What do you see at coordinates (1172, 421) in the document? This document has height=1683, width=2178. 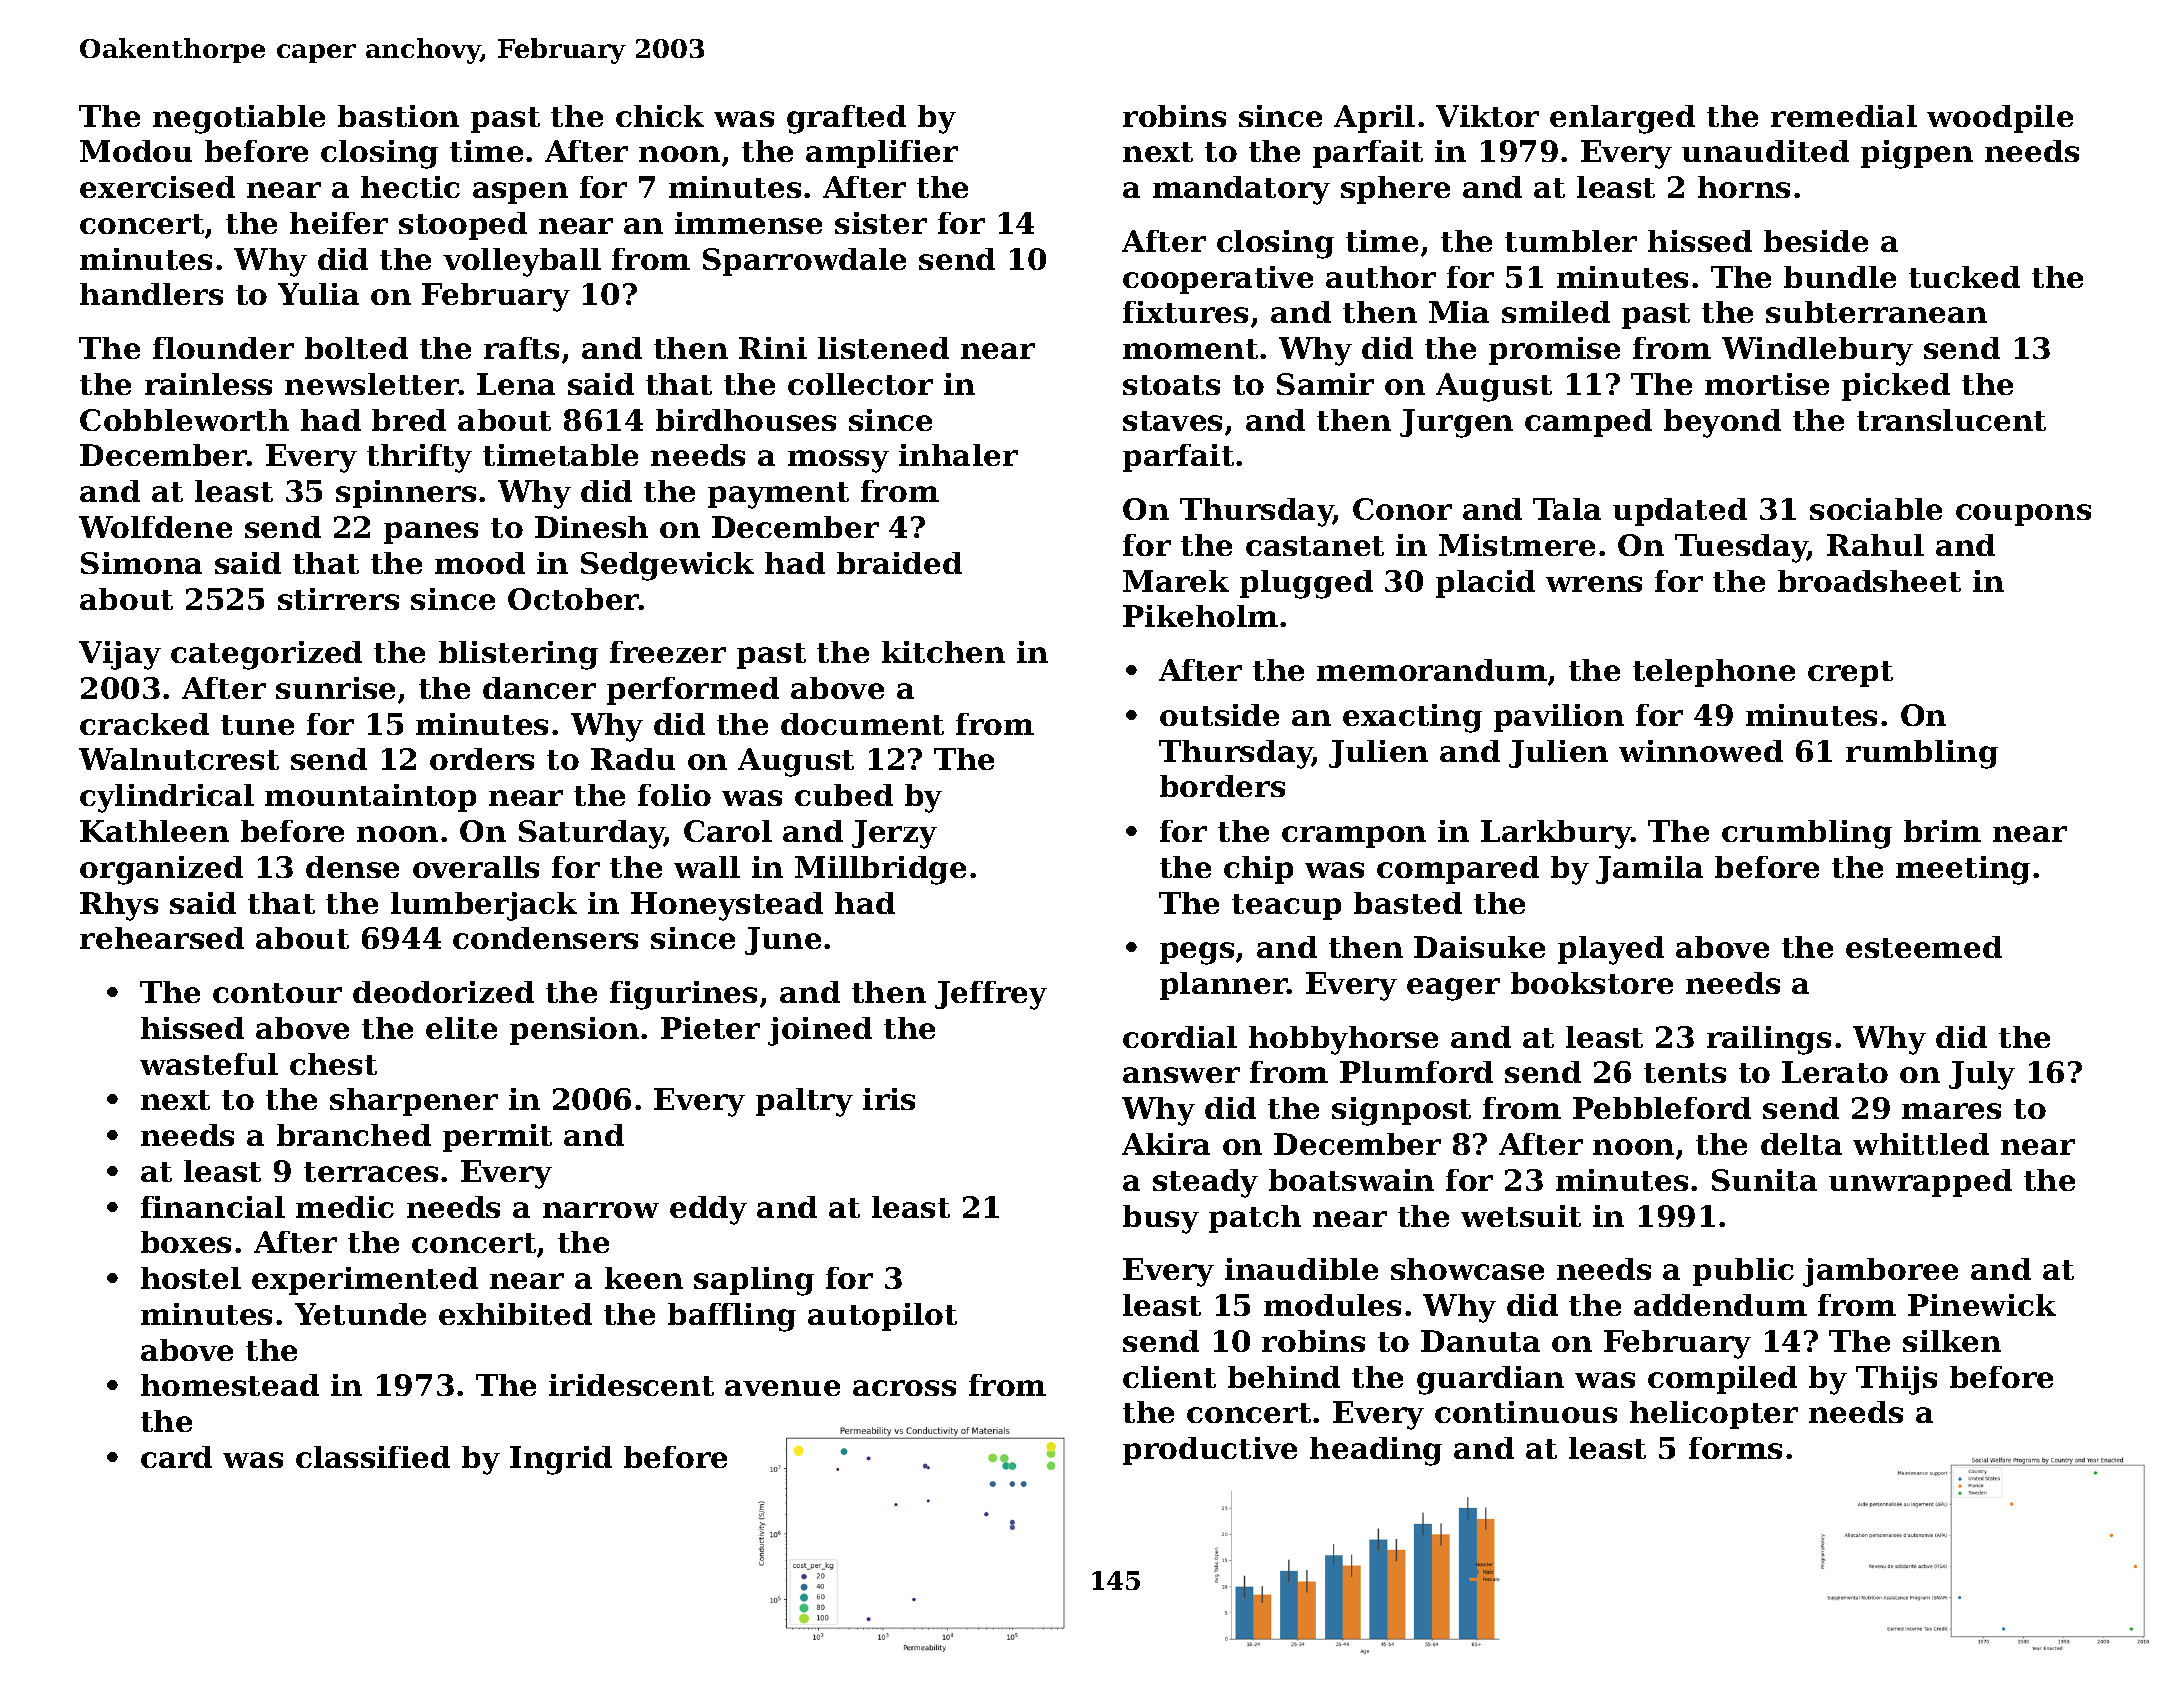 I see `staves` at bounding box center [1172, 421].
